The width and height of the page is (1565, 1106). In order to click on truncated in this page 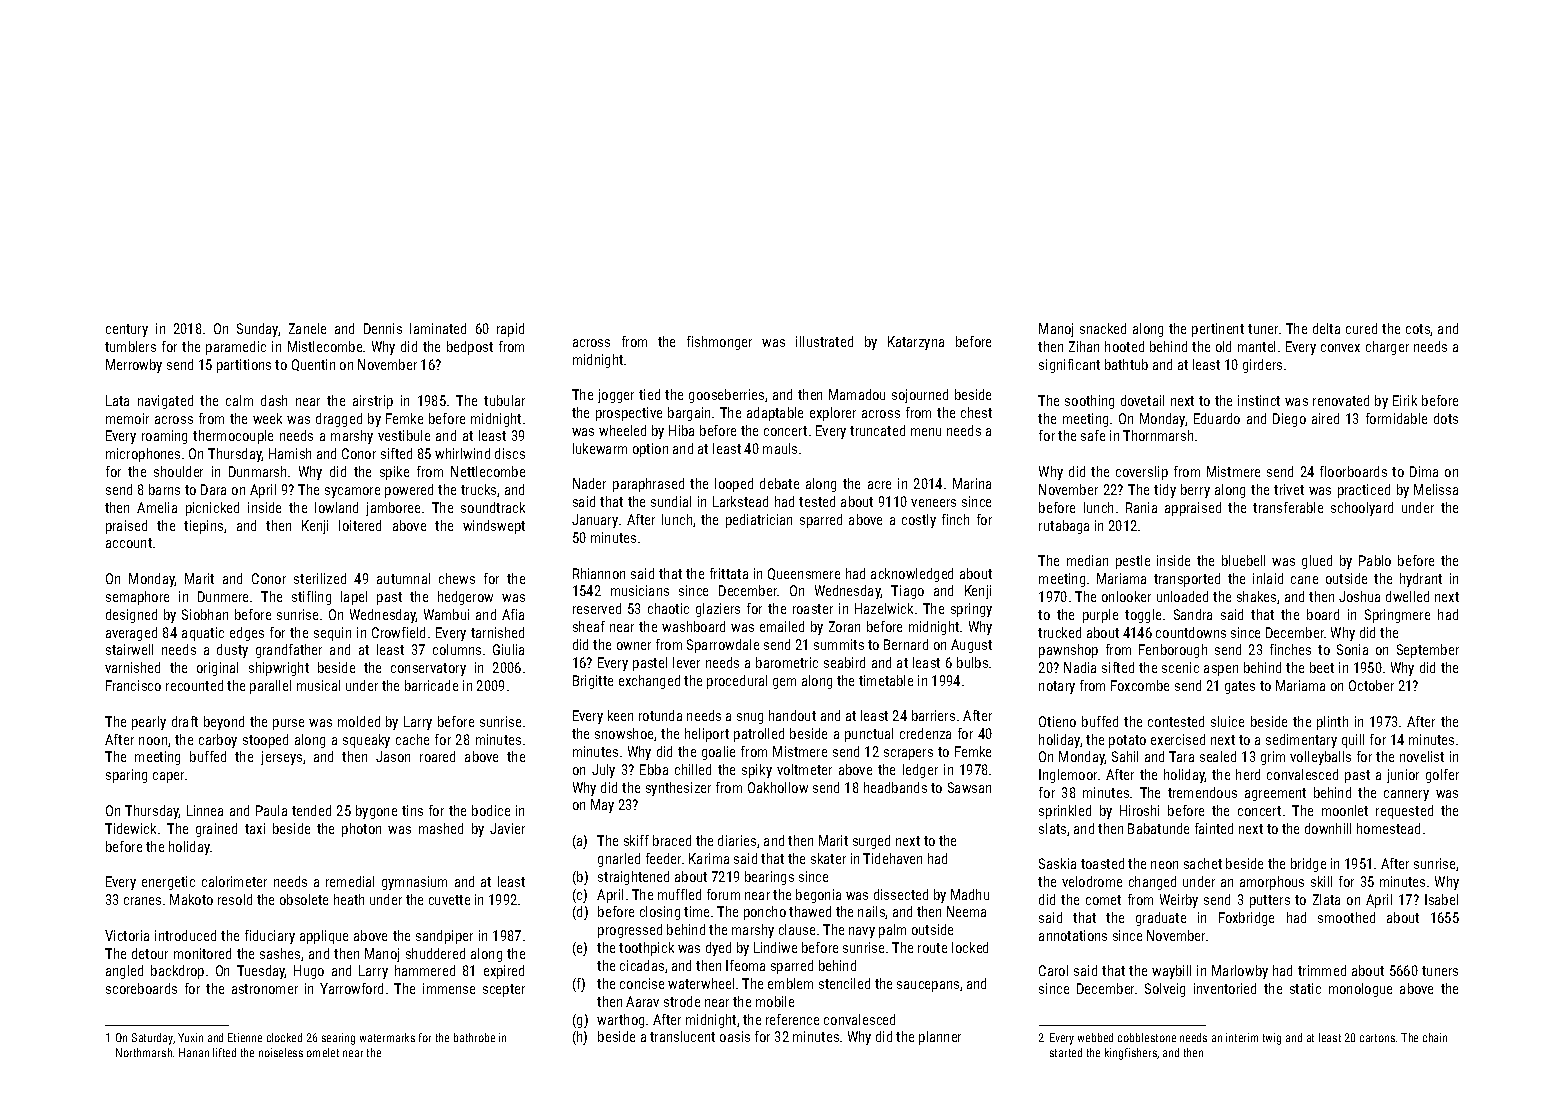, I will do `click(877, 430)`.
